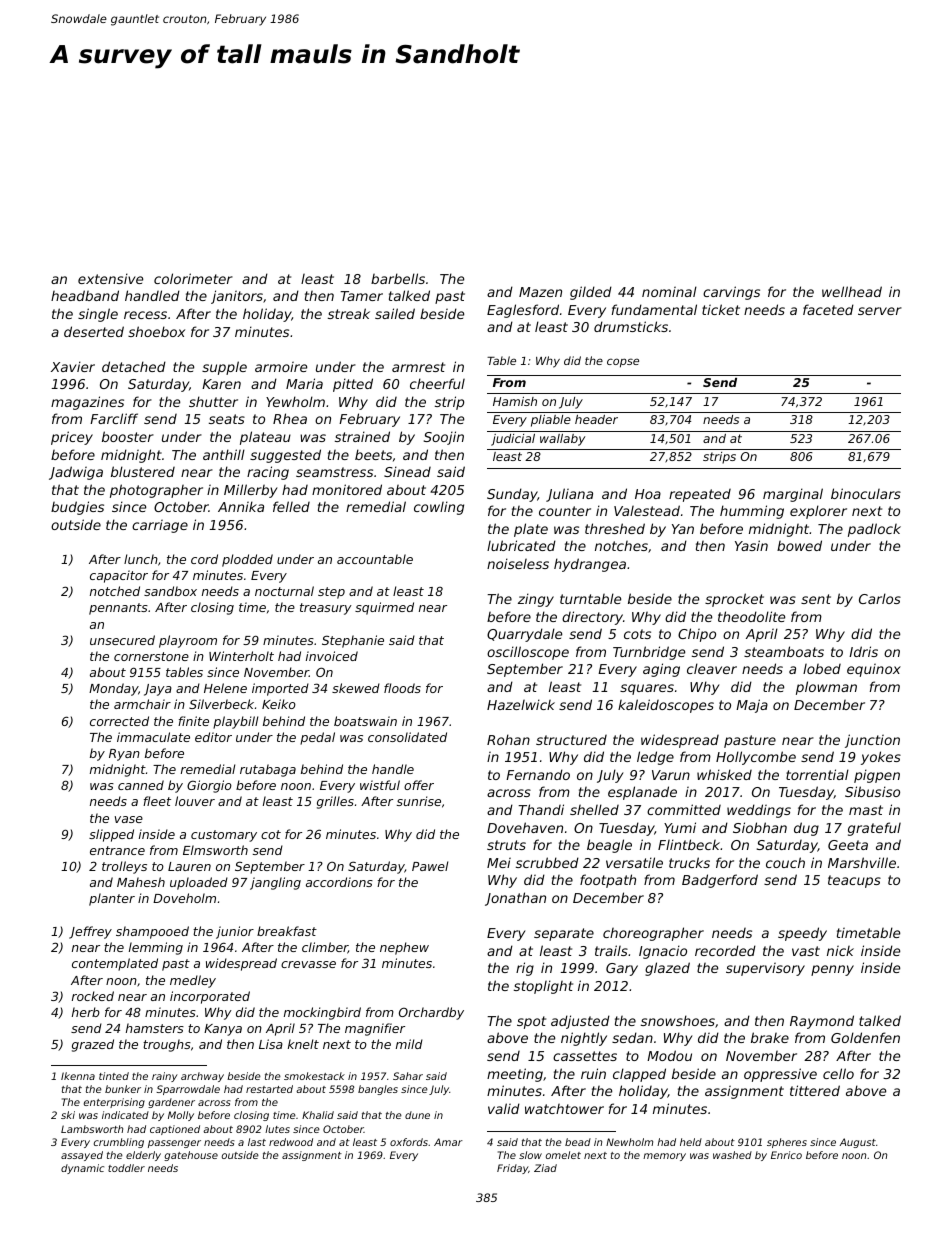 This image has width=952, height=1233. Describe the element at coordinates (409, 1142) in the image. I see `oxfords` at that location.
